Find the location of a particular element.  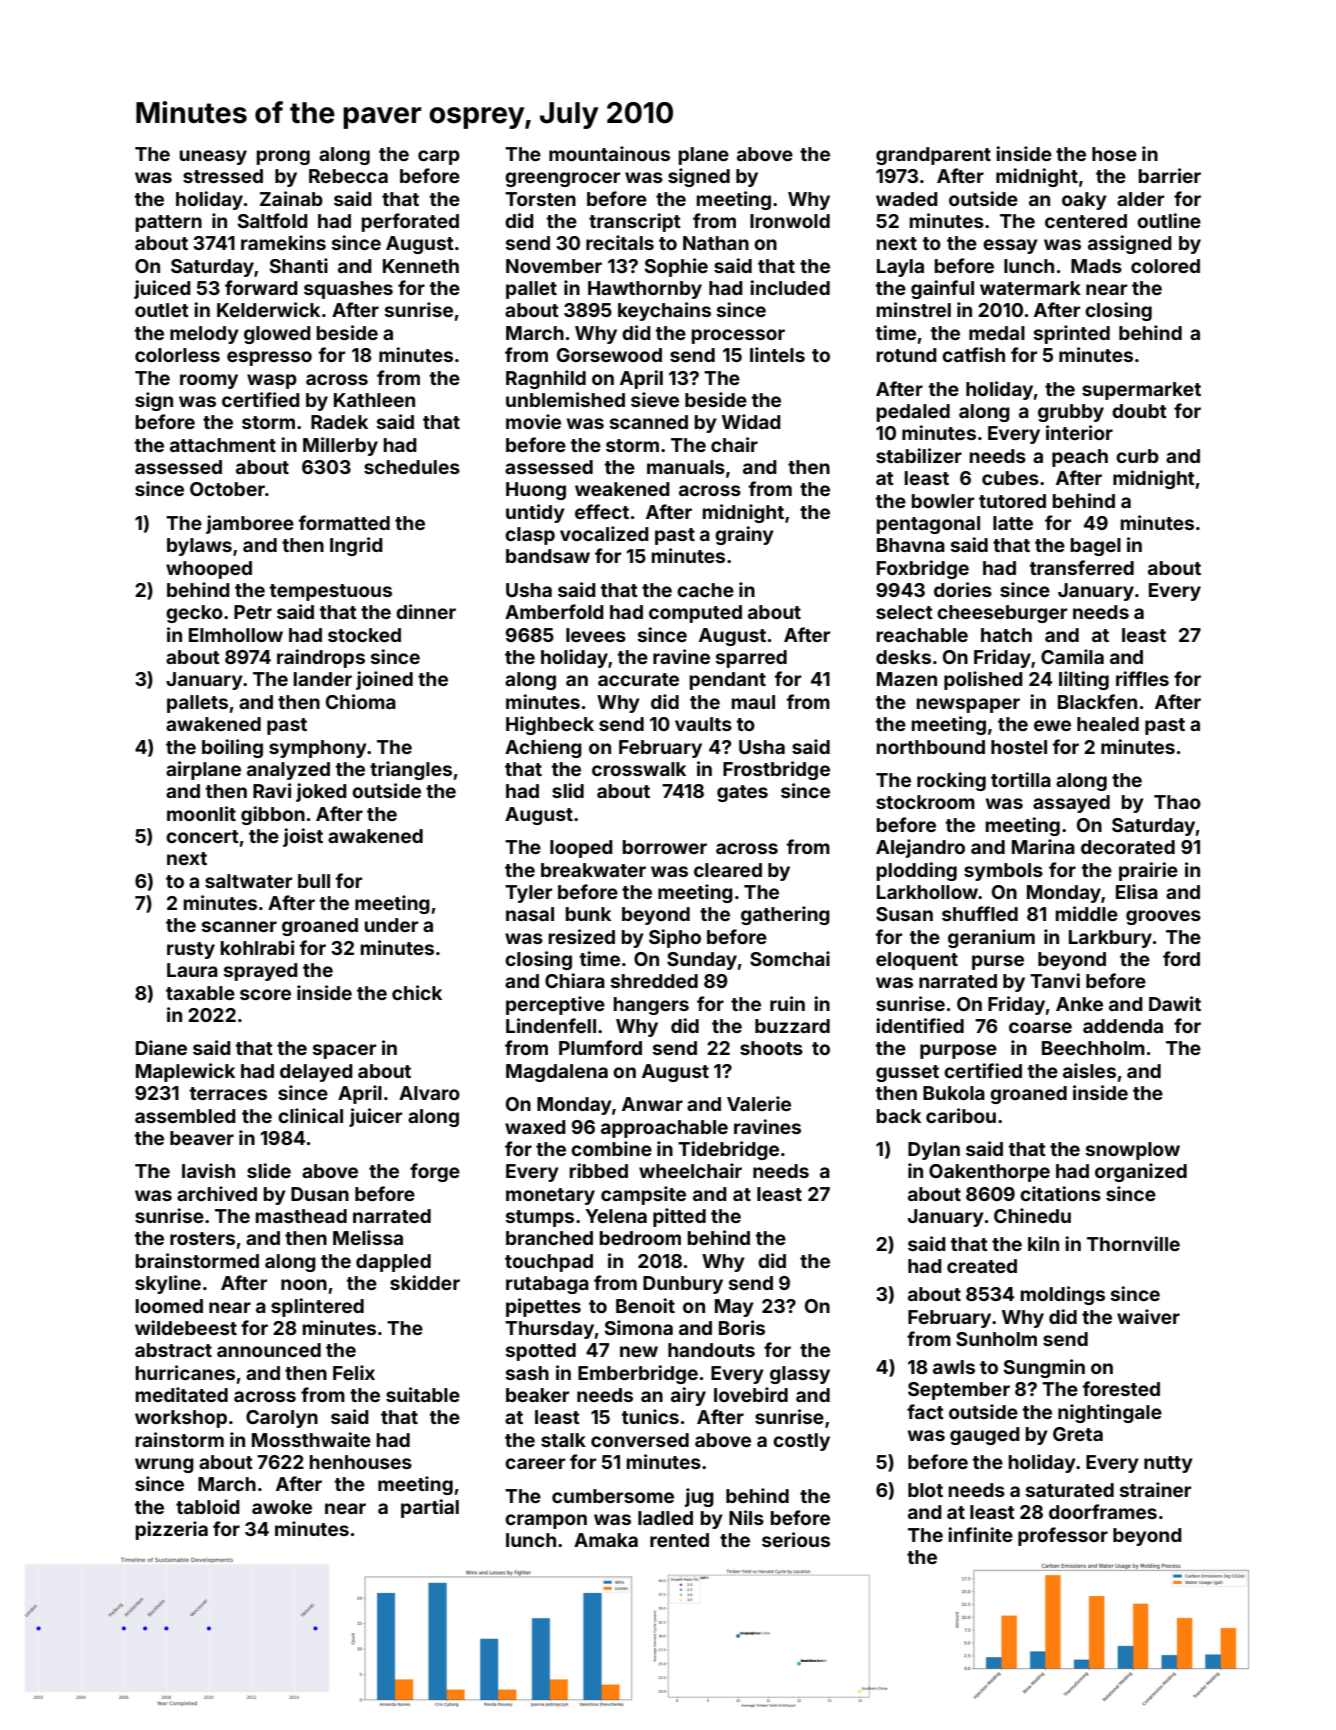

essay is located at coordinates (1010, 246).
